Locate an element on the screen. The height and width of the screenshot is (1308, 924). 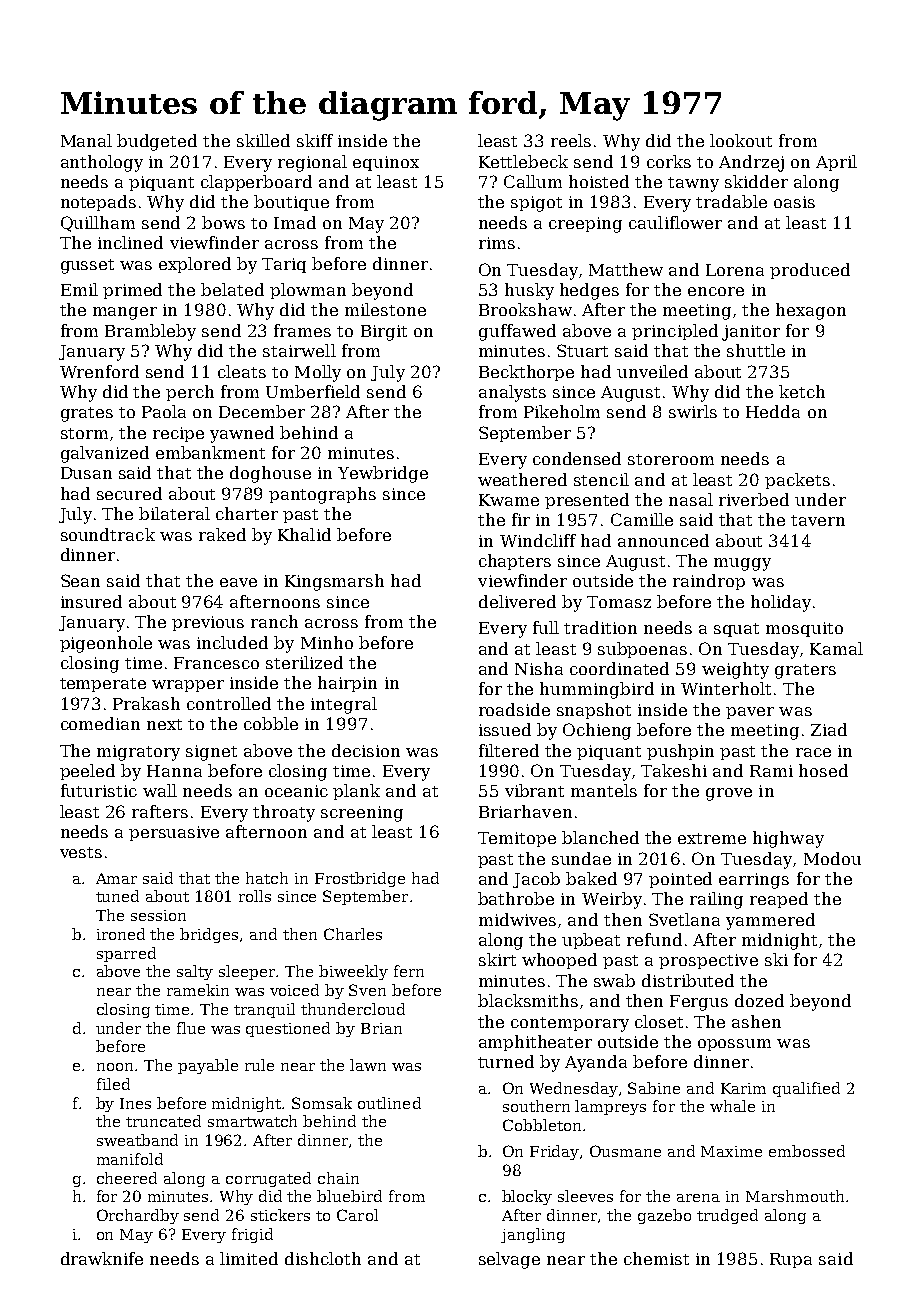
Brookshaw is located at coordinates (525, 309).
